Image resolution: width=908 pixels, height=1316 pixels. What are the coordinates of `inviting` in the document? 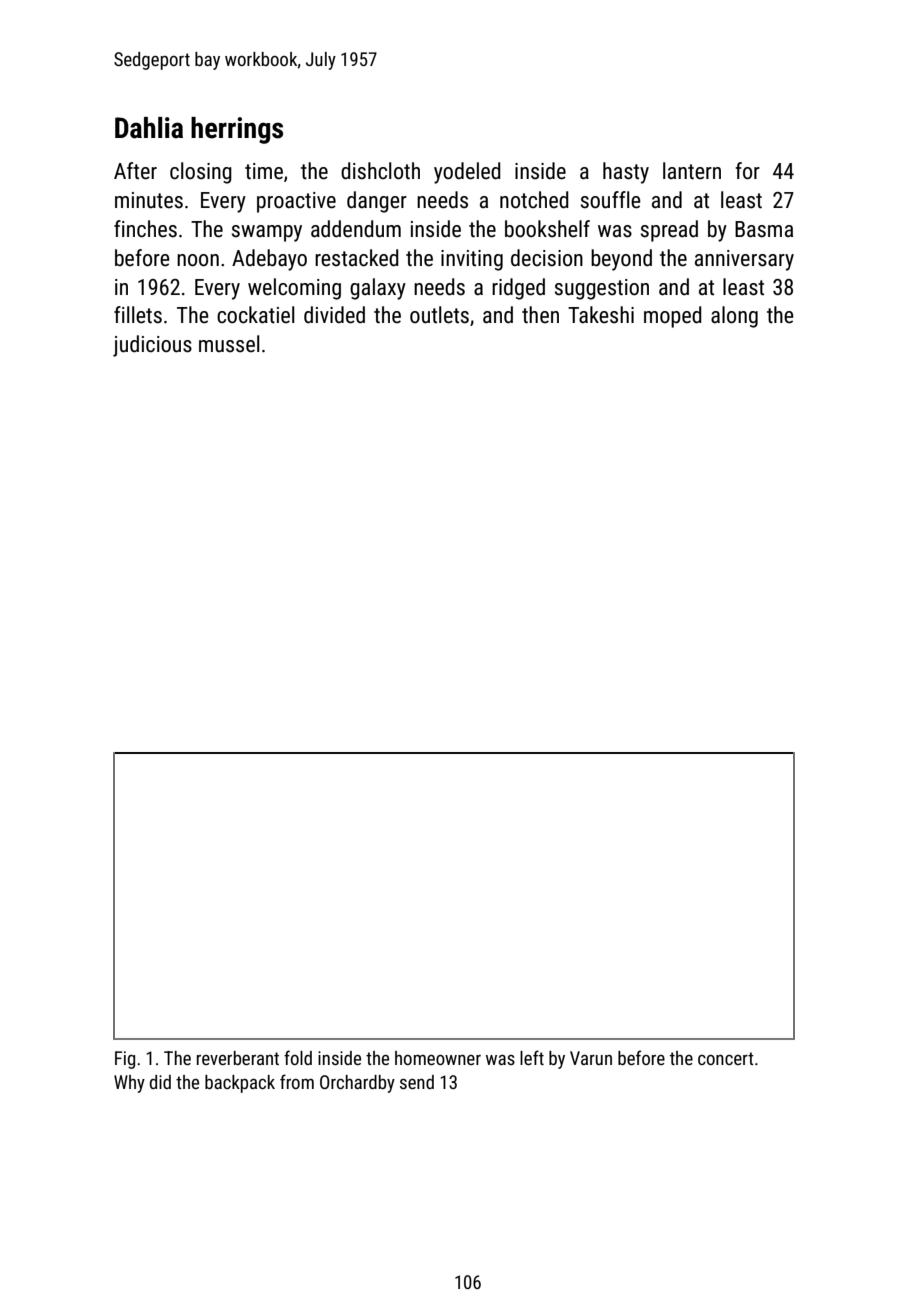 It's located at (472, 260).
